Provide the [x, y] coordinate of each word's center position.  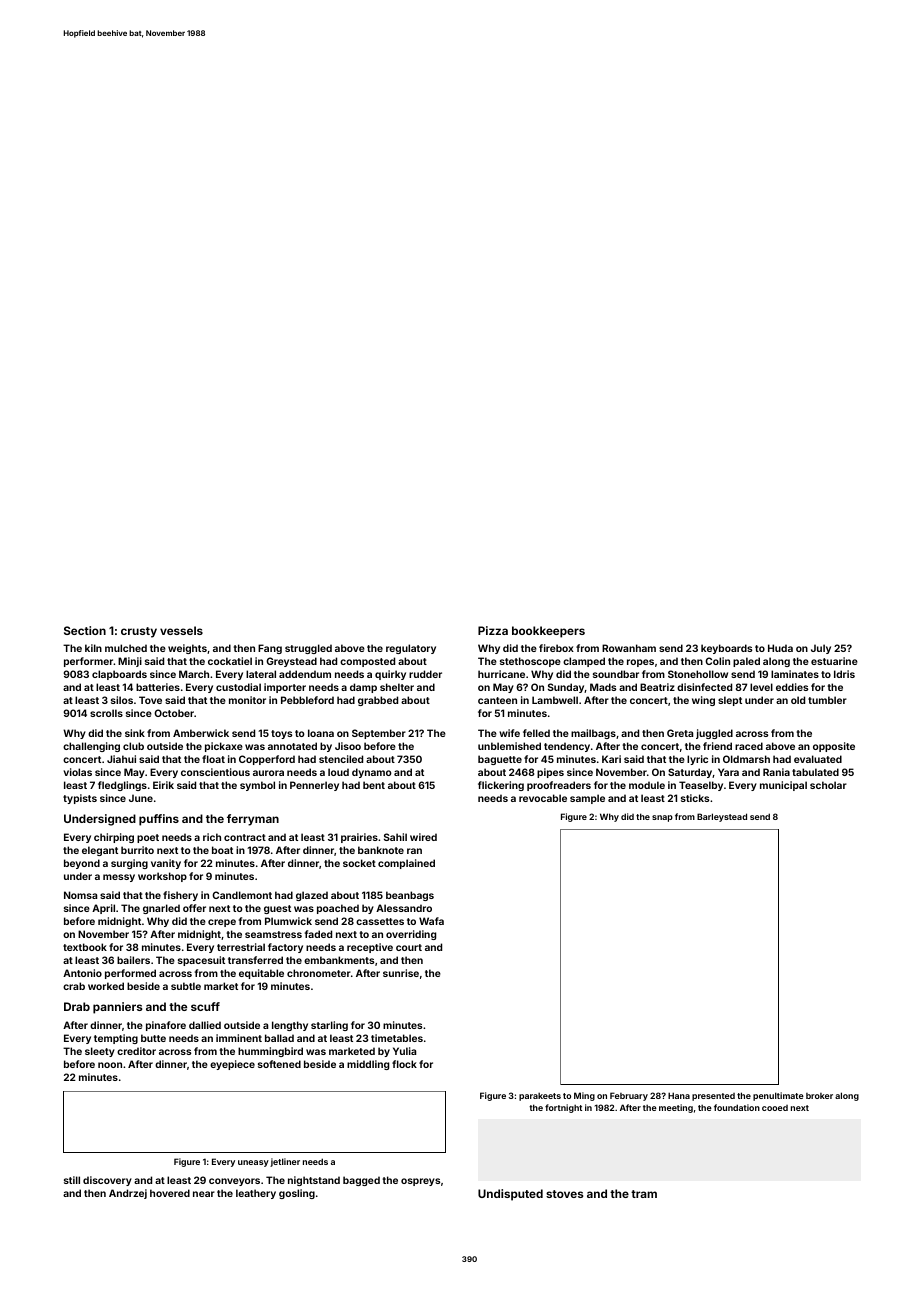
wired [423, 837]
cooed [775, 1108]
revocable [543, 798]
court [409, 947]
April [103, 909]
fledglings [122, 786]
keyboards [726, 649]
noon [110, 1065]
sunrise [401, 973]
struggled [308, 649]
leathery [256, 1194]
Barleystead [722, 817]
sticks [695, 798]
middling [368, 1065]
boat [222, 850]
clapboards [119, 675]
